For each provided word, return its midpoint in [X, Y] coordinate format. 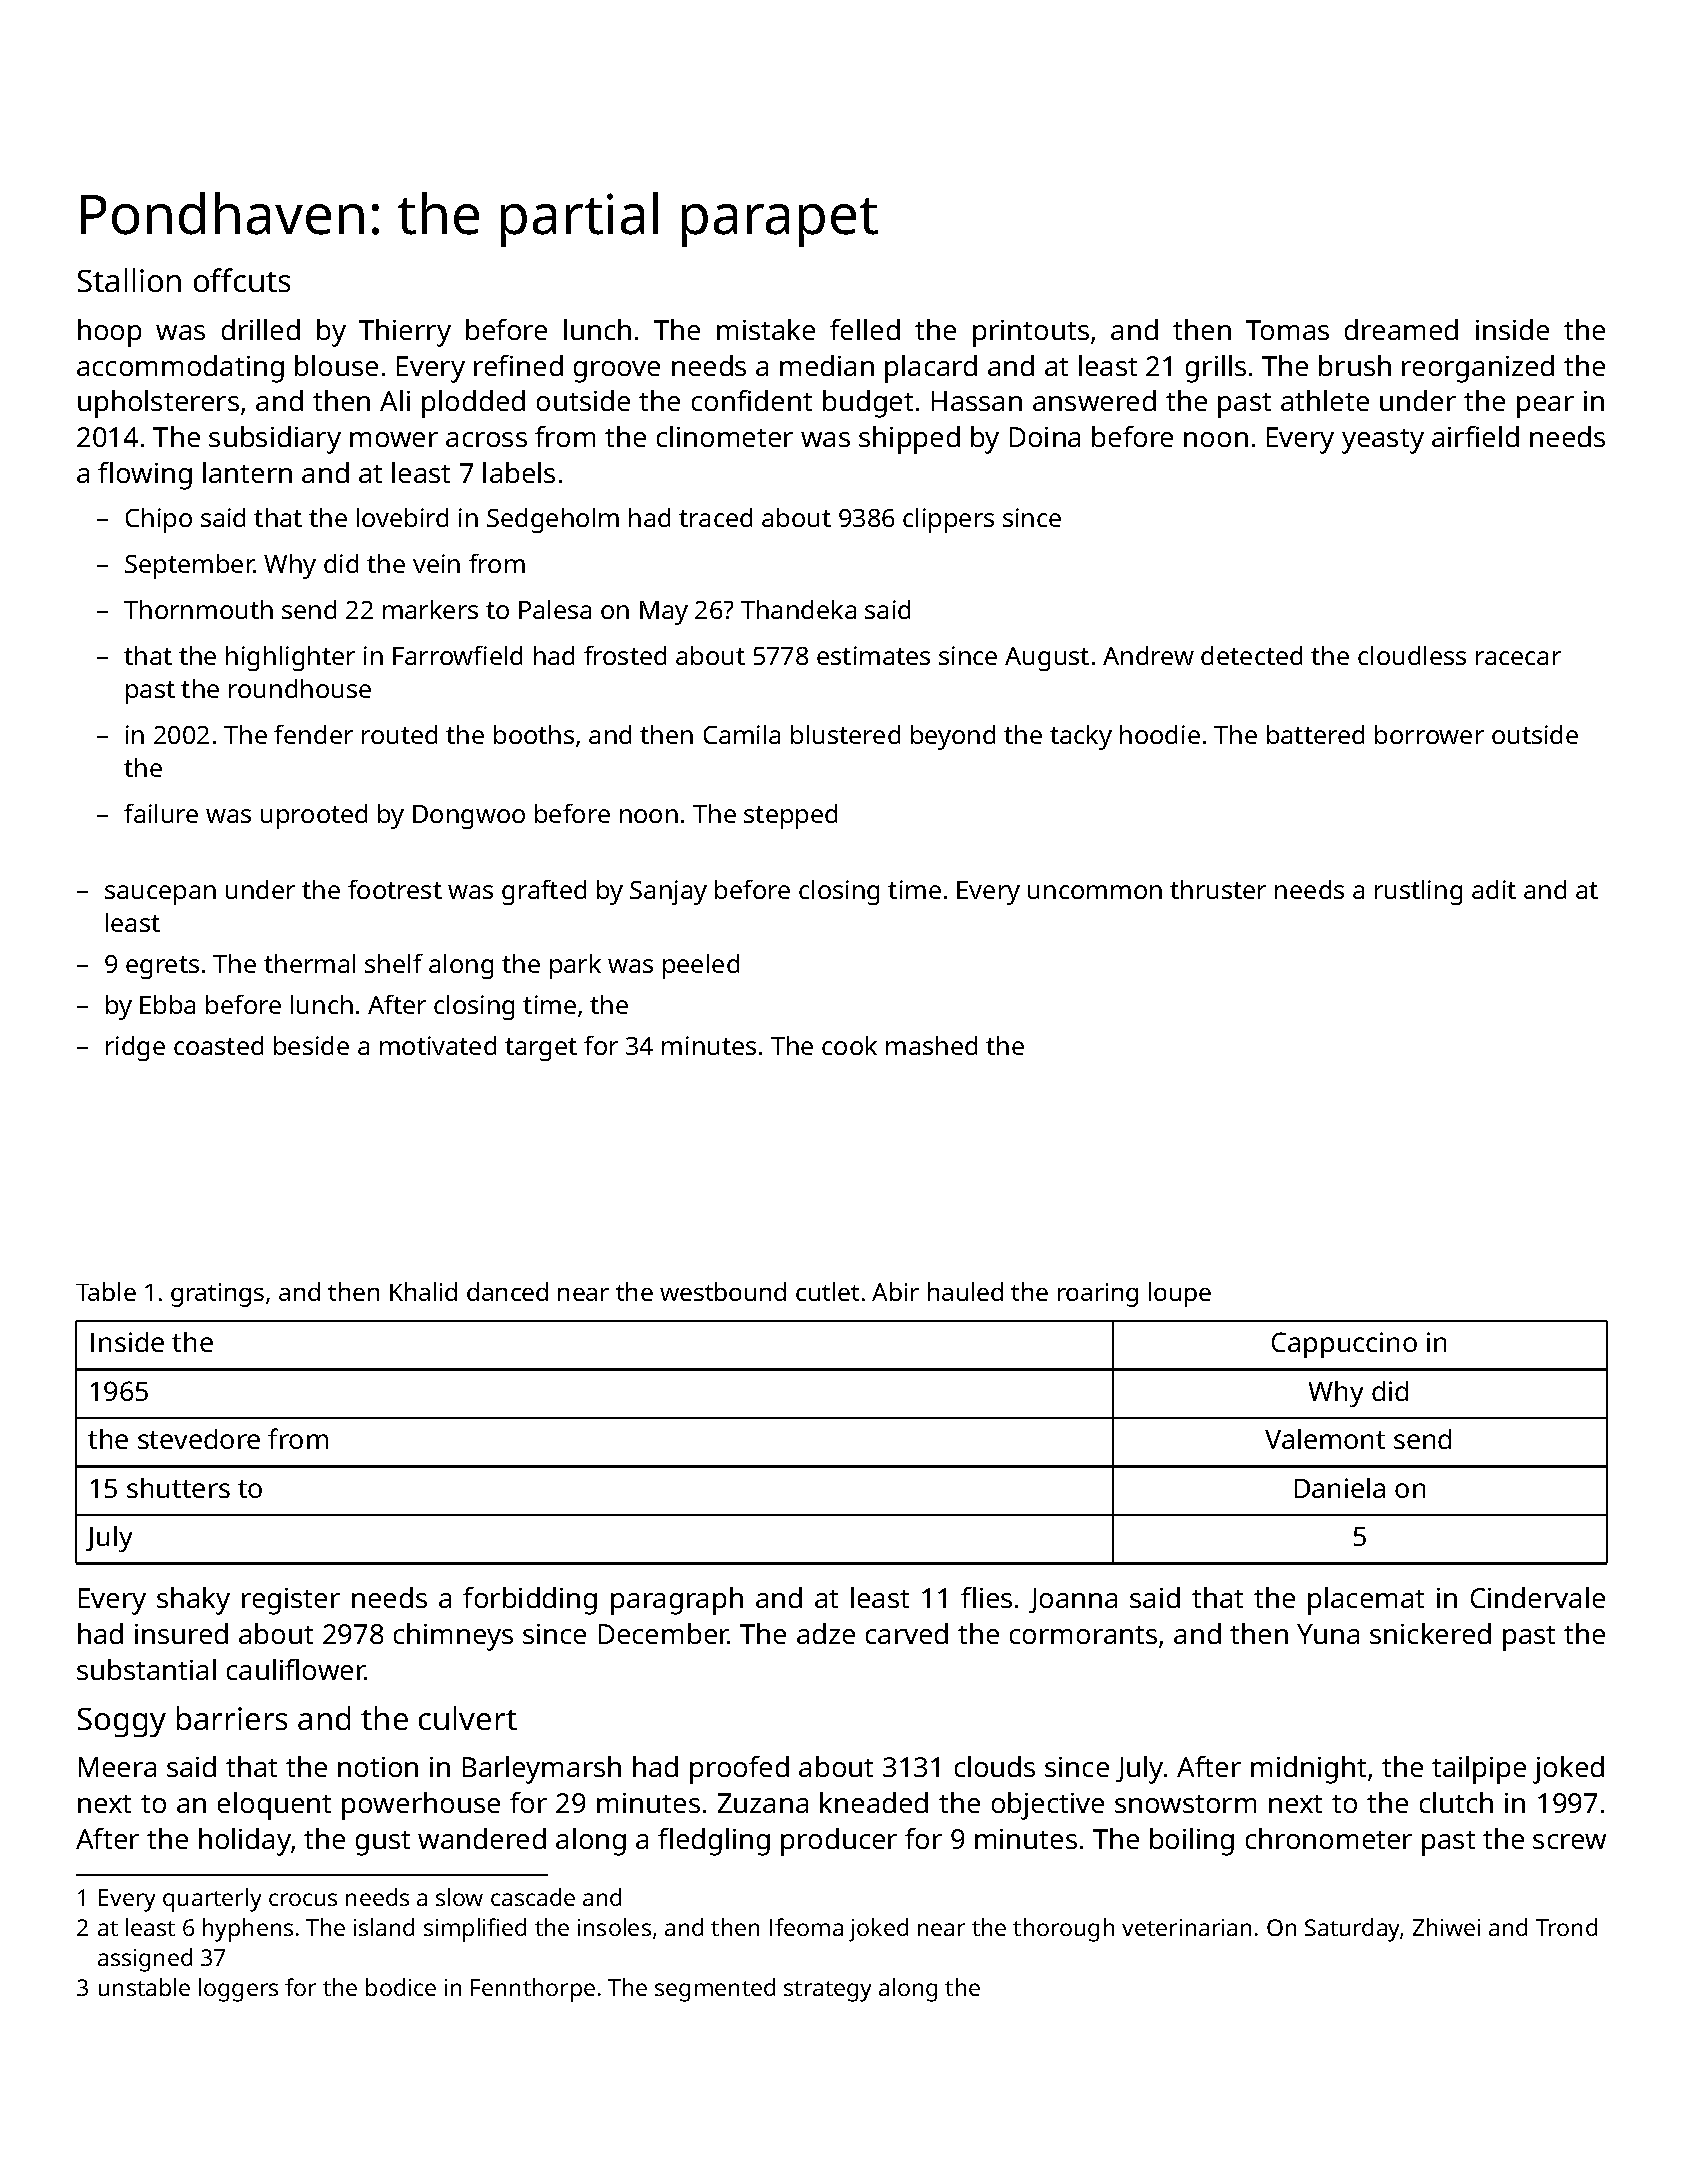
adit [1494, 889]
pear [1545, 407]
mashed [931, 1045]
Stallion [129, 280]
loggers [238, 1990]
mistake [766, 329]
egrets [162, 967]
